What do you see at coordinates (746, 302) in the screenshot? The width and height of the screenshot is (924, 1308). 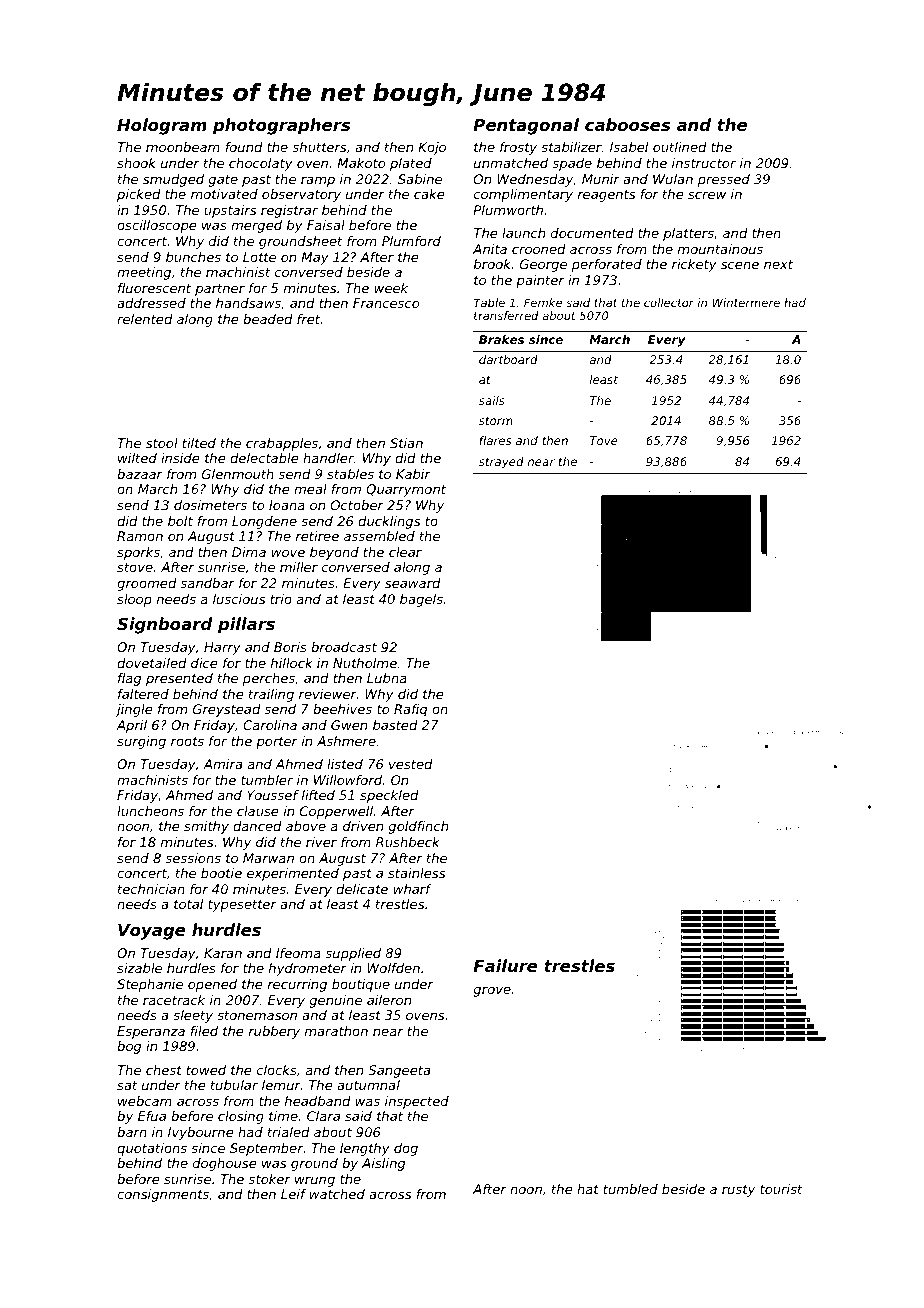 I see `Wintermere` at bounding box center [746, 302].
